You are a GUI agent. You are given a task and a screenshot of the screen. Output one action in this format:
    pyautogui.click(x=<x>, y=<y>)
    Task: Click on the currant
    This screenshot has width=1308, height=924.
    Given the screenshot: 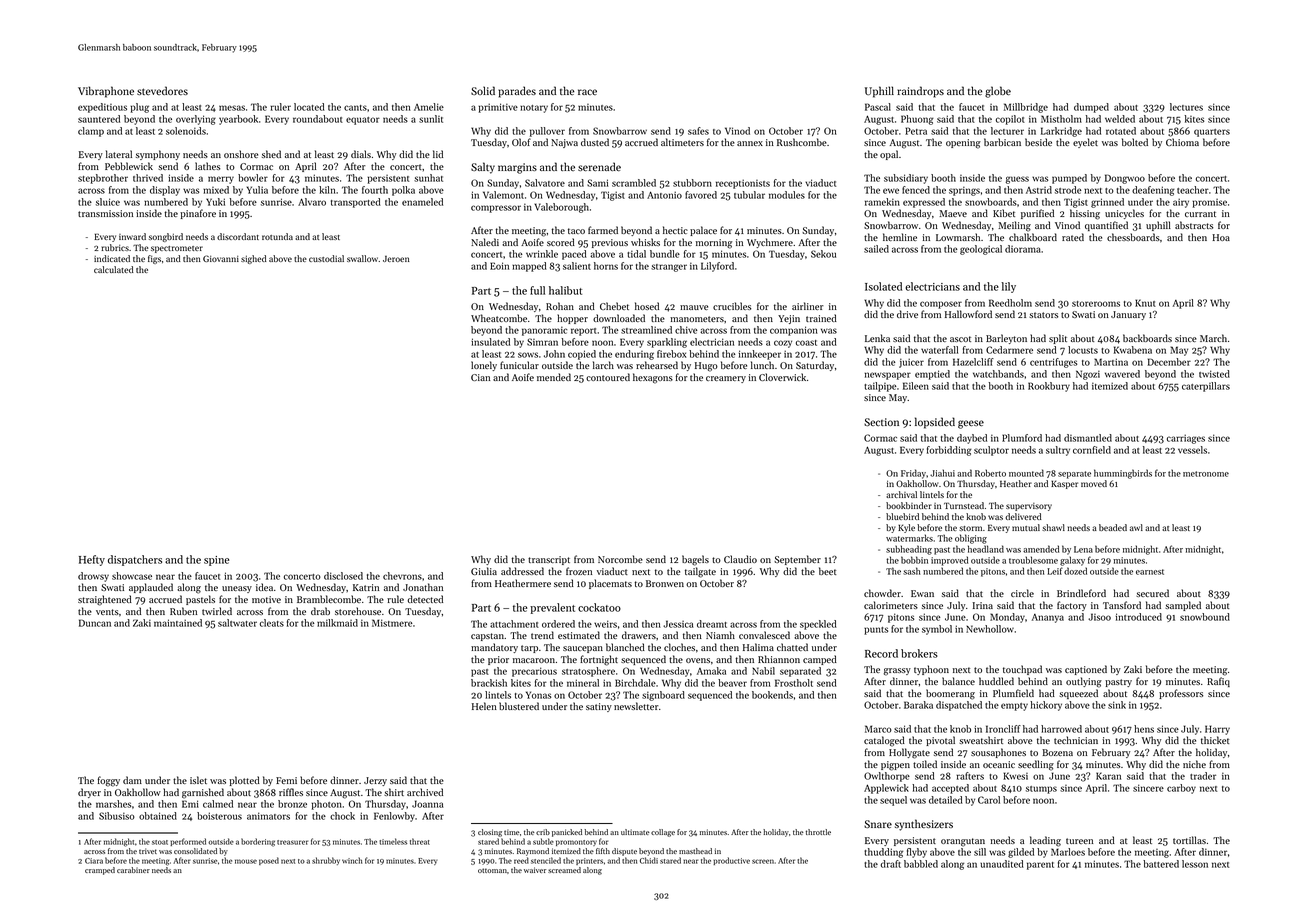 What is the action you would take?
    pyautogui.click(x=1200, y=214)
